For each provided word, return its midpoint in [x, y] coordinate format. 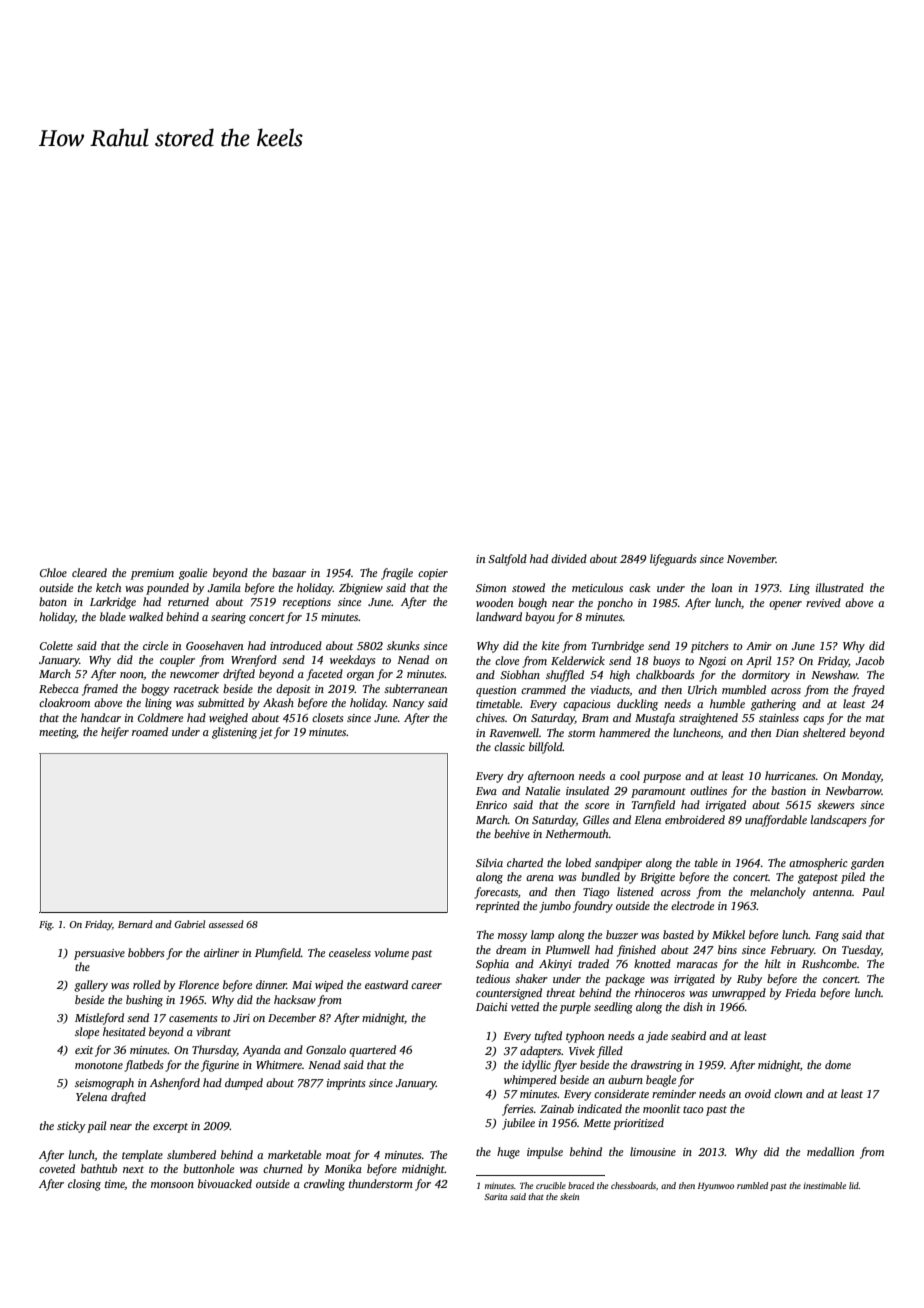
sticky [71, 1127]
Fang [827, 936]
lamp [542, 936]
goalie [193, 574]
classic [509, 746]
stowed [528, 587]
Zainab [557, 1108]
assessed [226, 924]
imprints [346, 1084]
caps [813, 720]
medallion [830, 1151]
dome [838, 1064]
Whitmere [279, 1064]
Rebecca [59, 688]
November [751, 558]
